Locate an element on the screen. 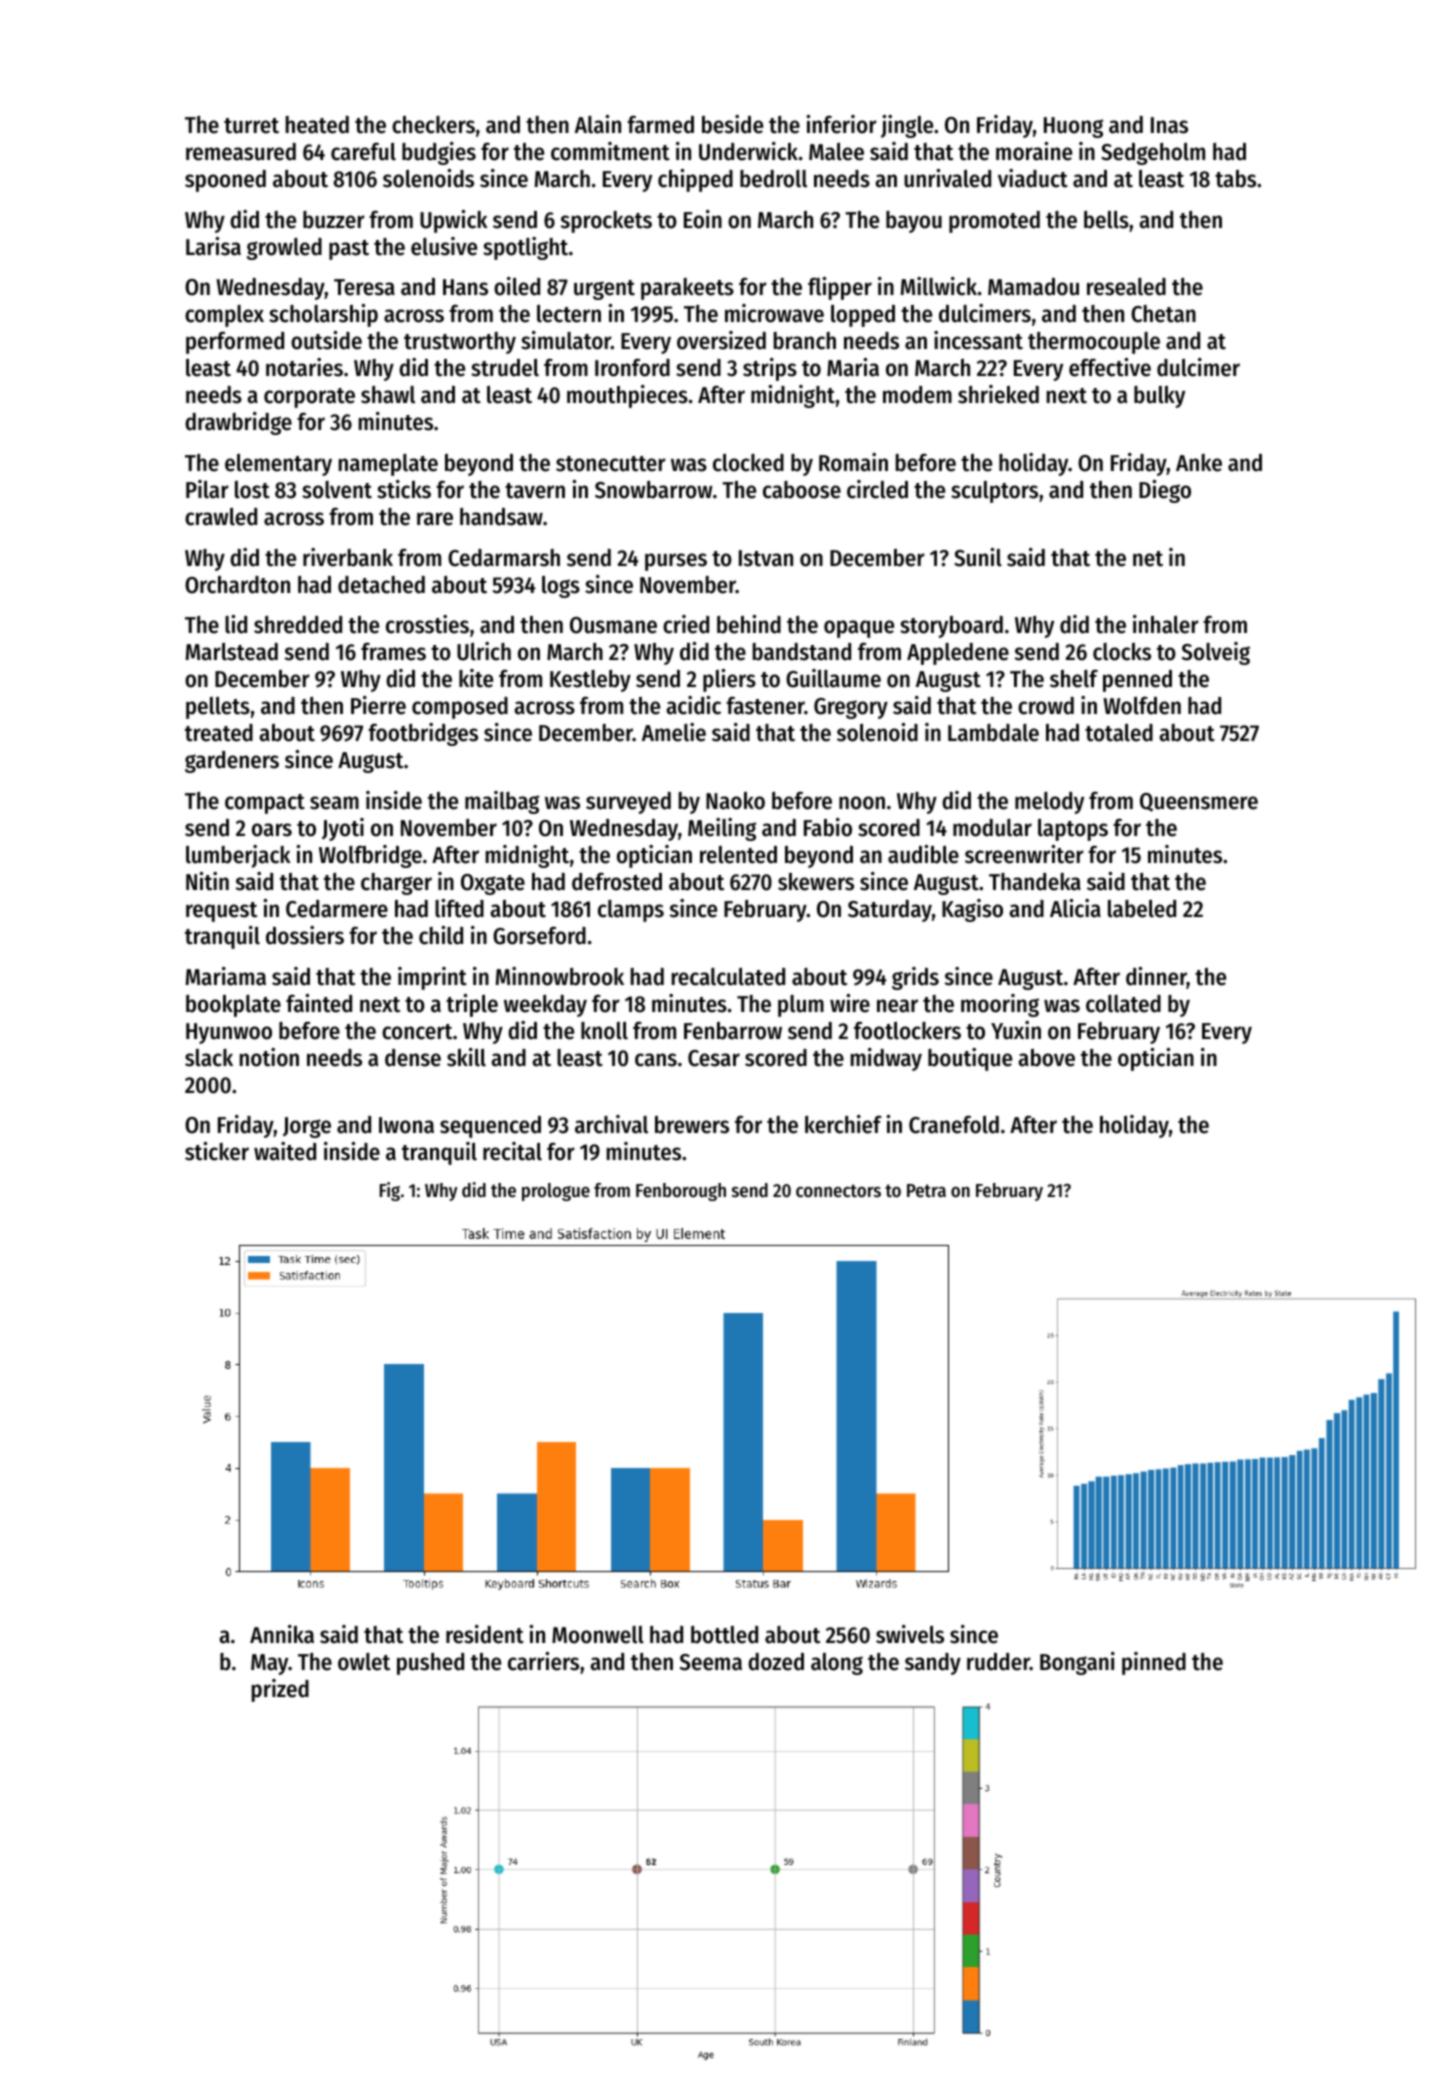 This screenshot has width=1450, height=2100. above is located at coordinates (1046, 1058).
